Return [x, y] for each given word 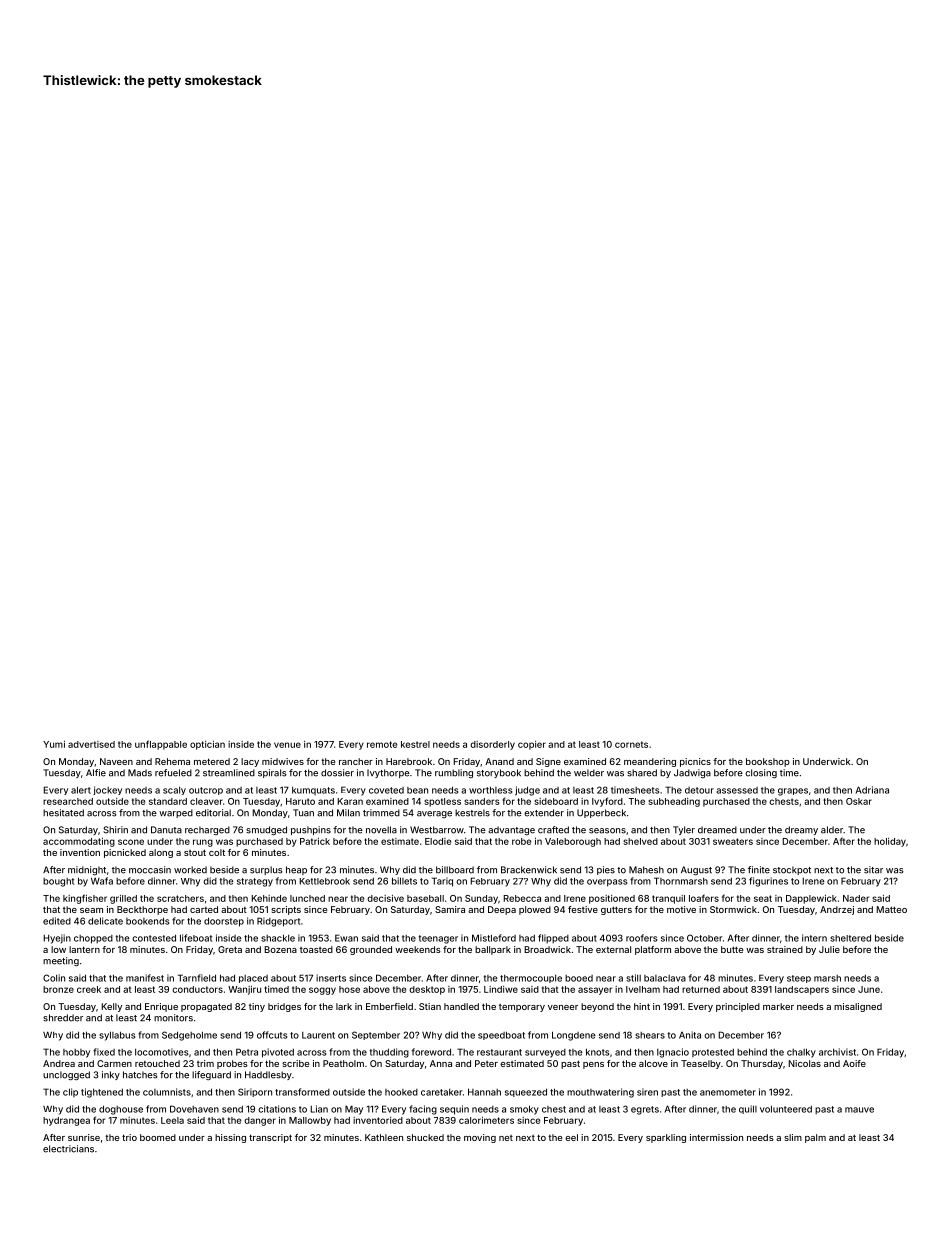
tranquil [668, 899]
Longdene [574, 1036]
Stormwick [733, 909]
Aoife [854, 1063]
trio [129, 1137]
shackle [278, 938]
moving [480, 1138]
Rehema [172, 761]
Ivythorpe [388, 773]
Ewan [346, 938]
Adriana [872, 790]
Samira [450, 909]
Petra [247, 1052]
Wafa [102, 881]
